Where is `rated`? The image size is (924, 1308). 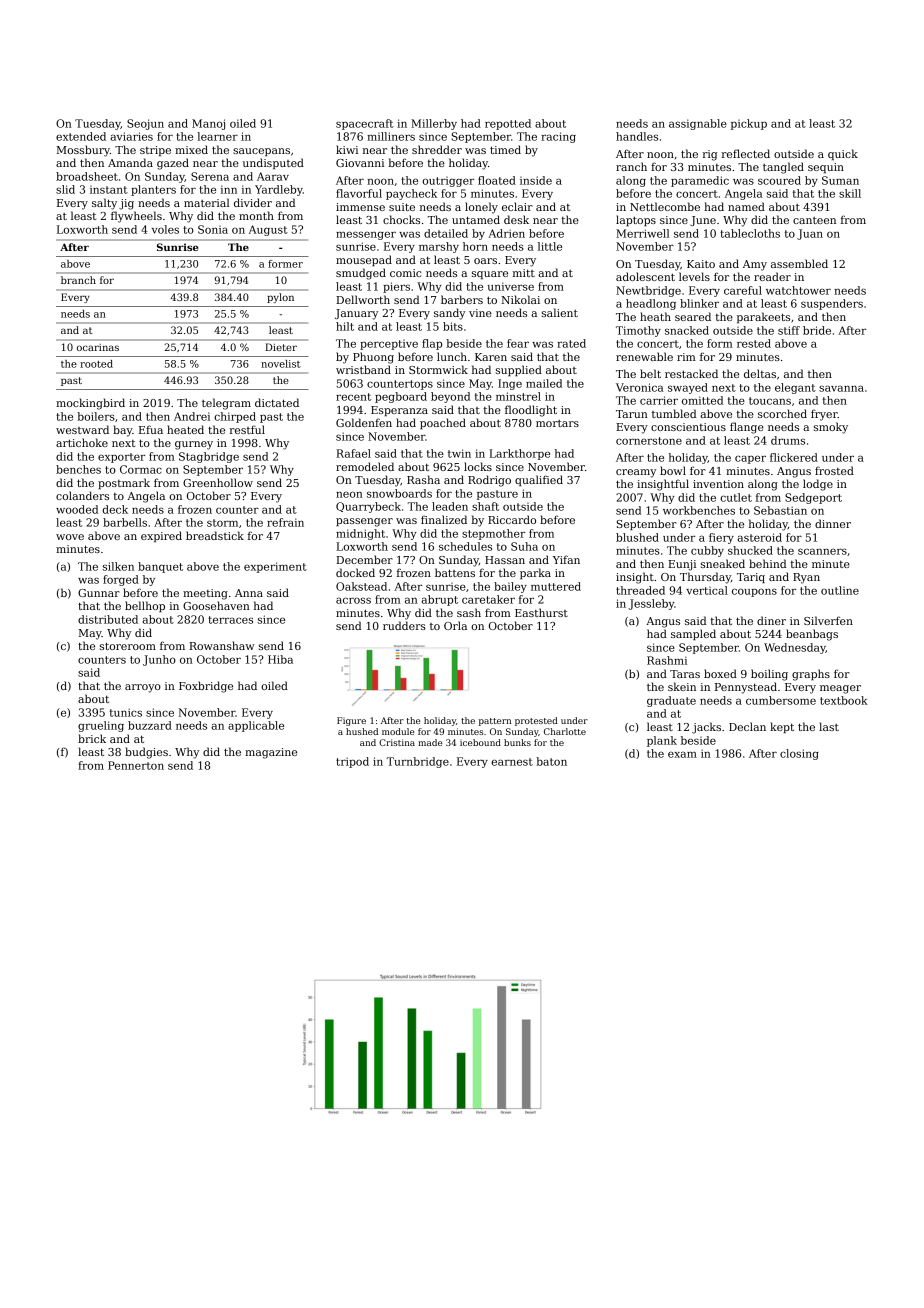
rated is located at coordinates (571, 343).
